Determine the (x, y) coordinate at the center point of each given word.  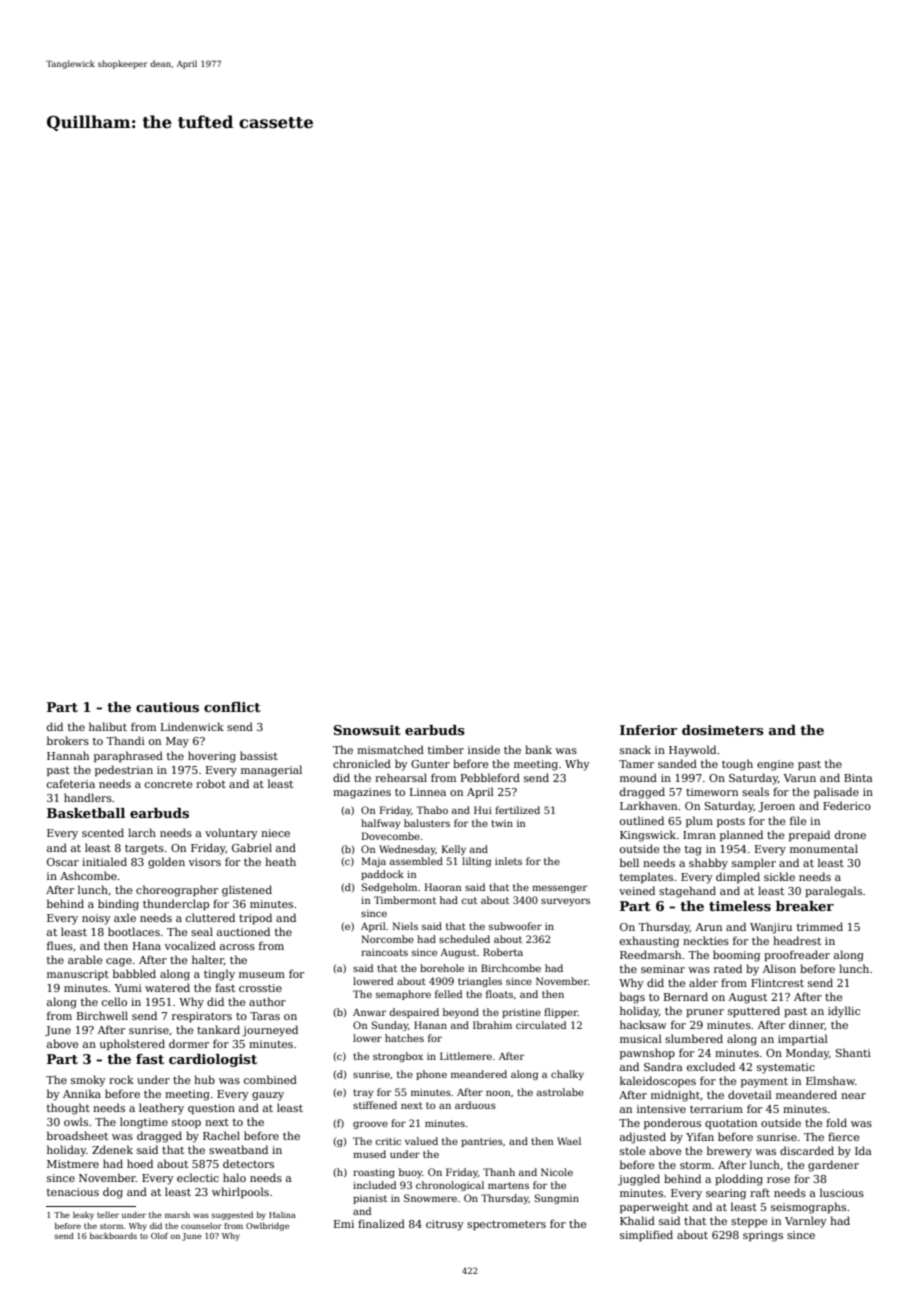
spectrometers (506, 1225)
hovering (212, 757)
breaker (805, 906)
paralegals (833, 892)
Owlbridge (267, 1226)
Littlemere (466, 1056)
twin (502, 823)
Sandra (663, 1066)
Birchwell (102, 1015)
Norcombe (387, 939)
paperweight (654, 1208)
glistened (247, 891)
